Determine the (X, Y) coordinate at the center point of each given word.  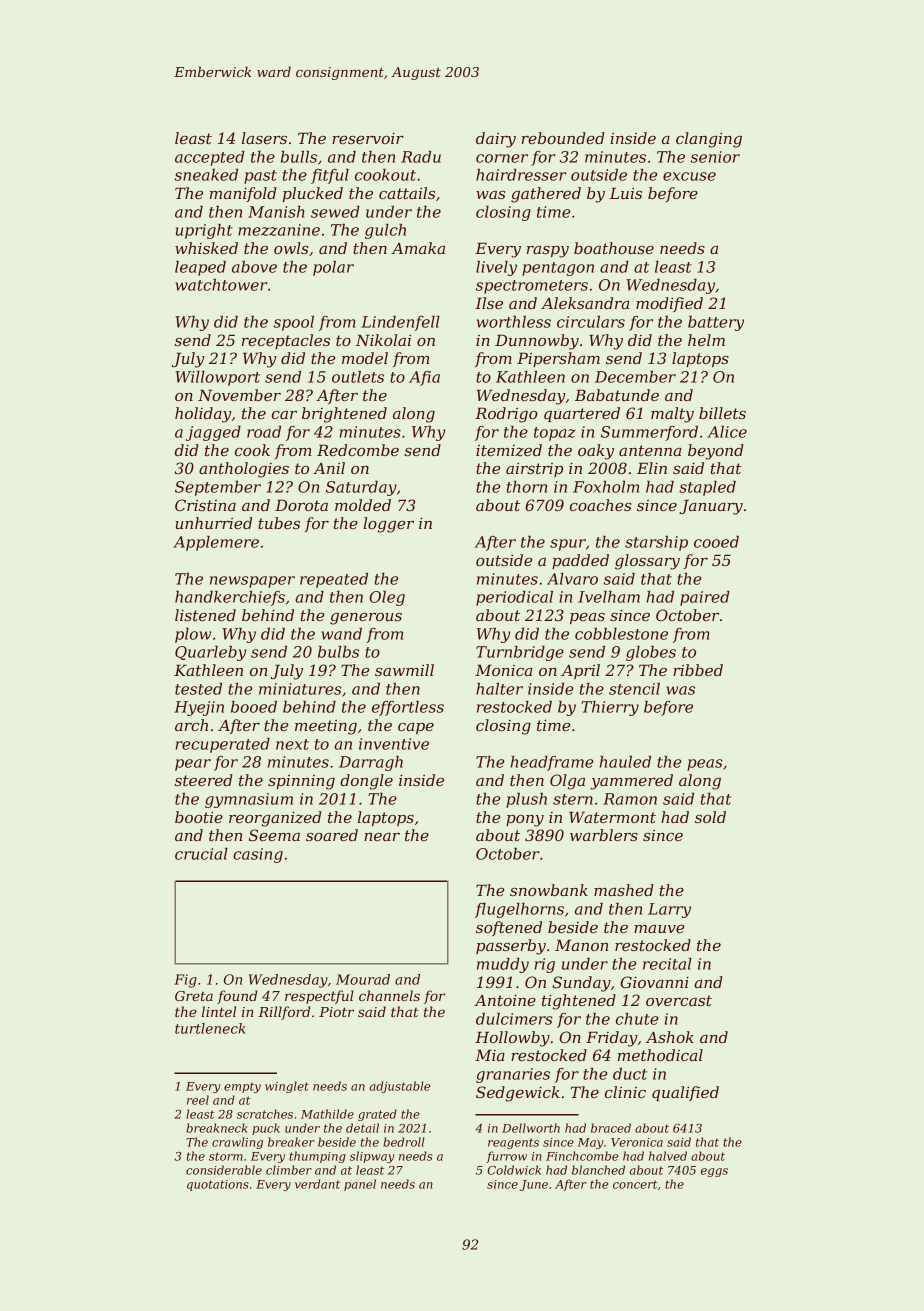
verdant (317, 1184)
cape (416, 728)
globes (651, 653)
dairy (496, 140)
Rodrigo (506, 415)
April (580, 671)
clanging (709, 140)
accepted (210, 158)
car (284, 415)
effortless (408, 708)
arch (191, 725)
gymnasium (249, 800)
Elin (652, 468)
